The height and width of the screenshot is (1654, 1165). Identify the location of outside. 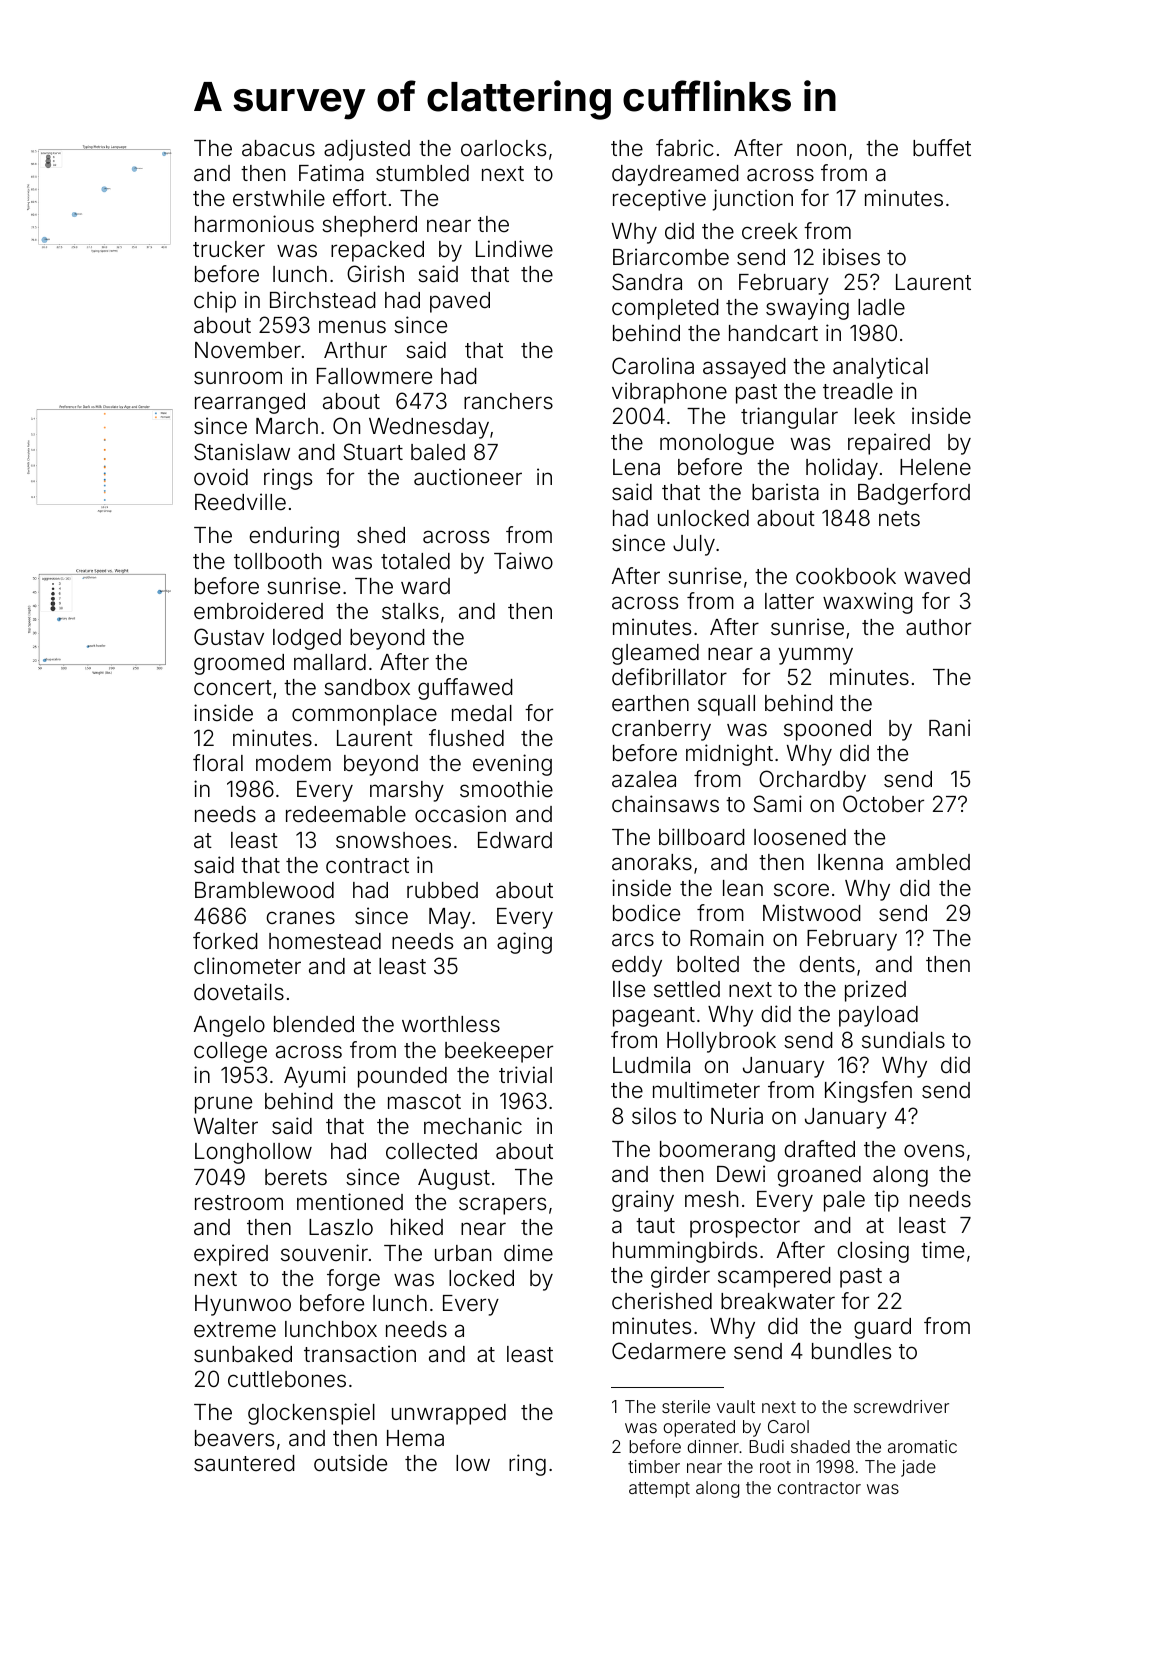
(350, 1463).
